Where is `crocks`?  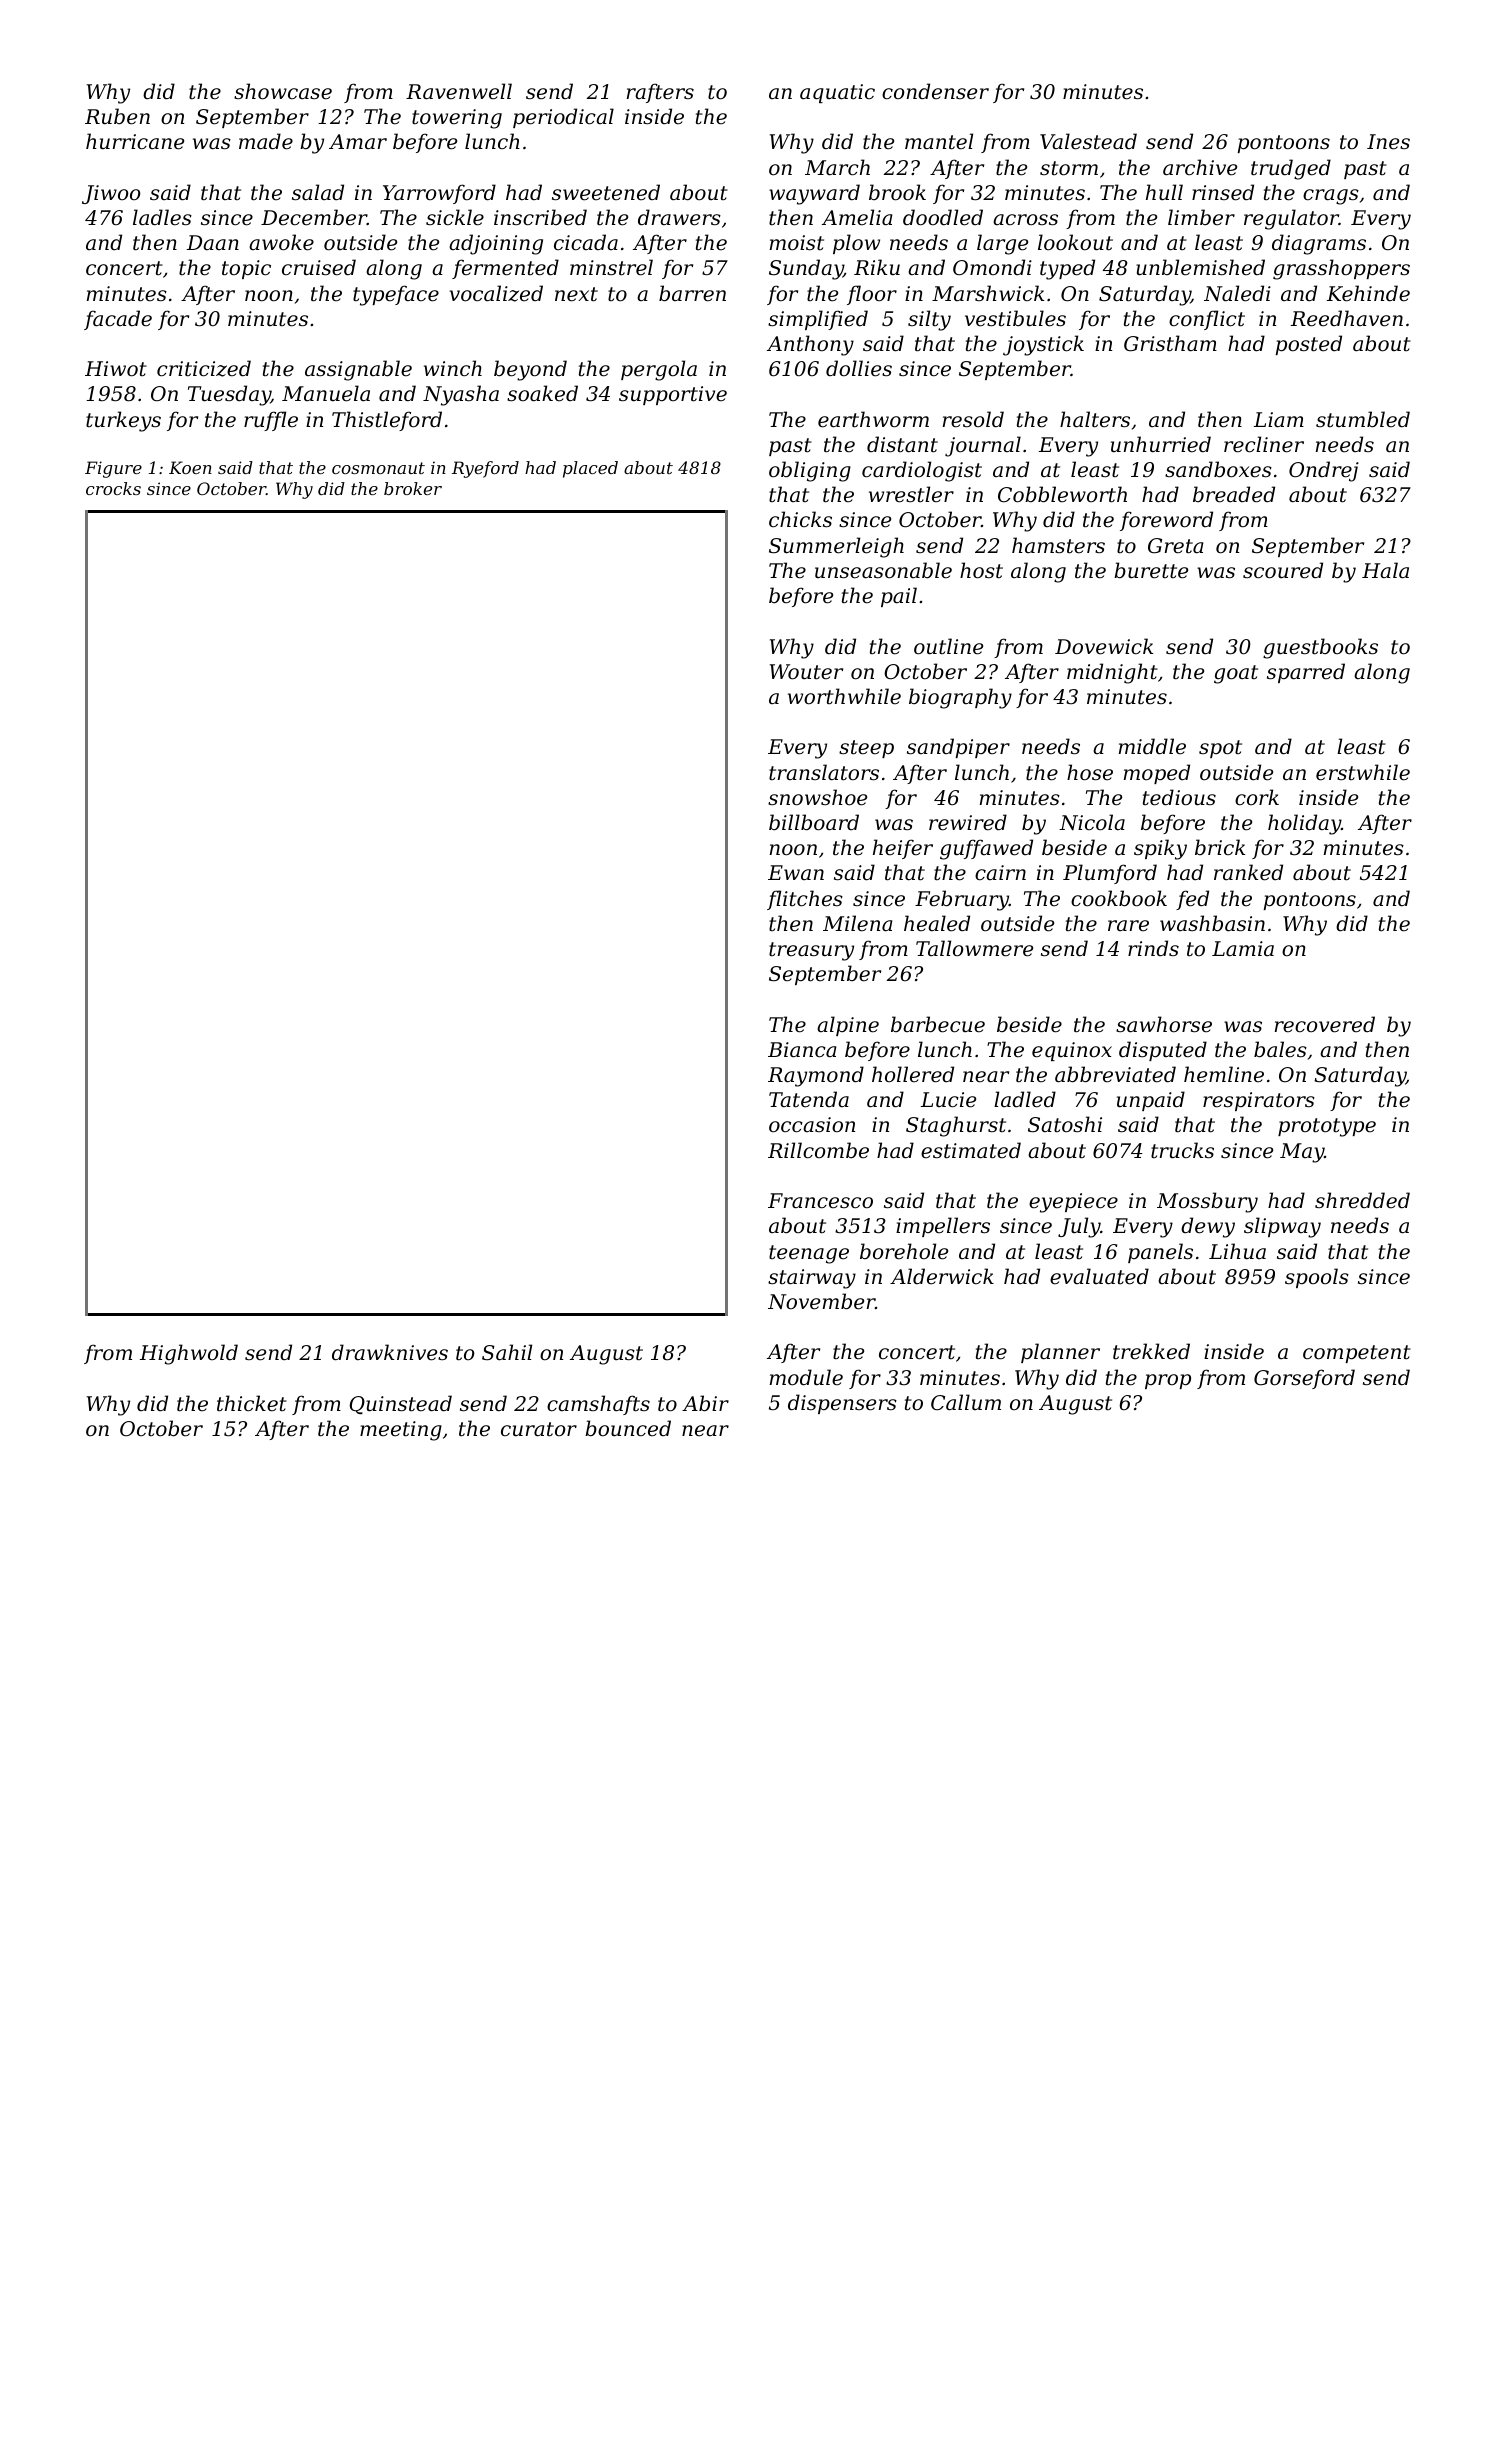
crocks is located at coordinates (113, 488).
